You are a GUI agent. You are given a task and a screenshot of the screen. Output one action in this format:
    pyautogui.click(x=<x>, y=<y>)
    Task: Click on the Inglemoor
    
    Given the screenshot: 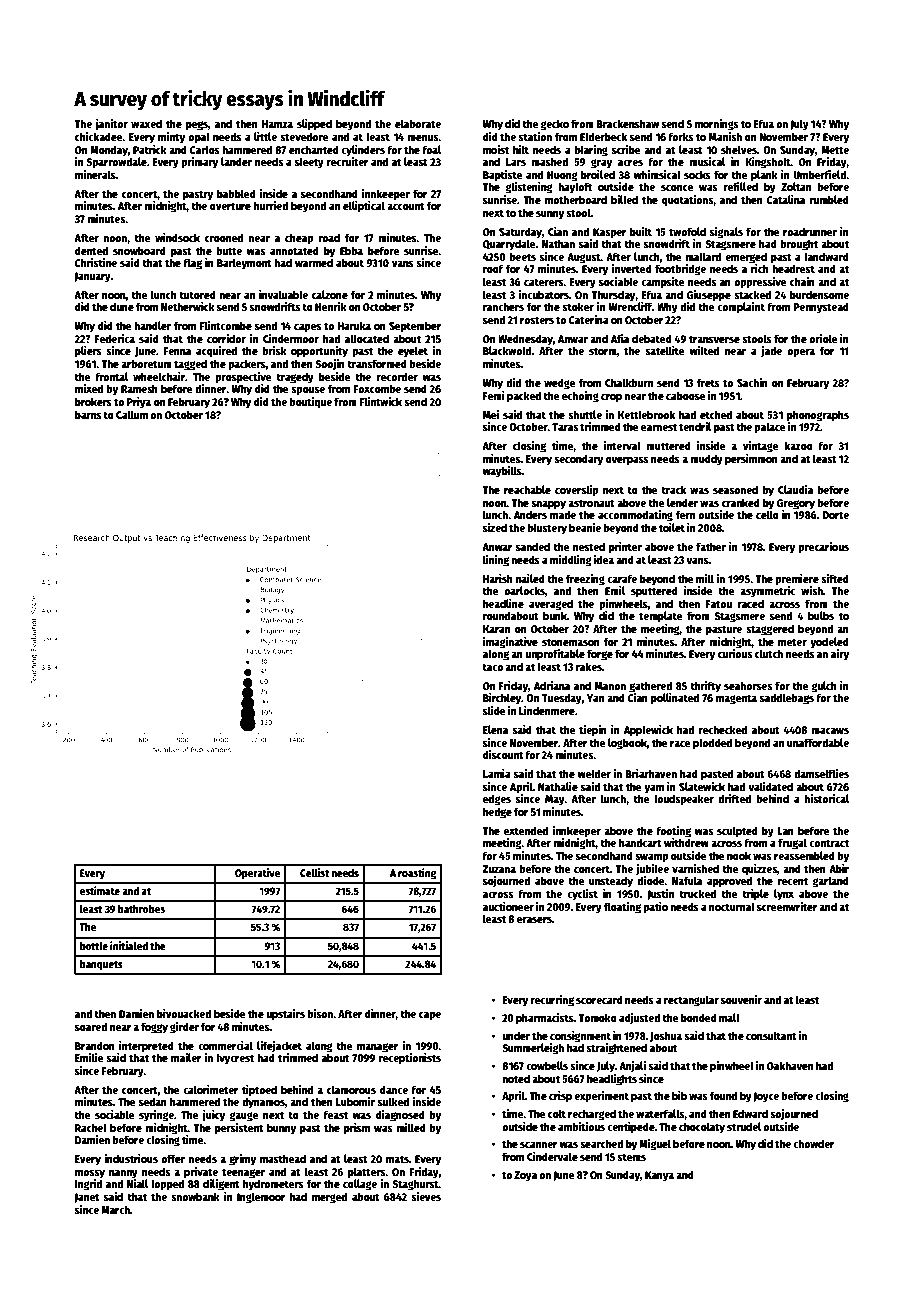 What is the action you would take?
    pyautogui.click(x=261, y=1198)
